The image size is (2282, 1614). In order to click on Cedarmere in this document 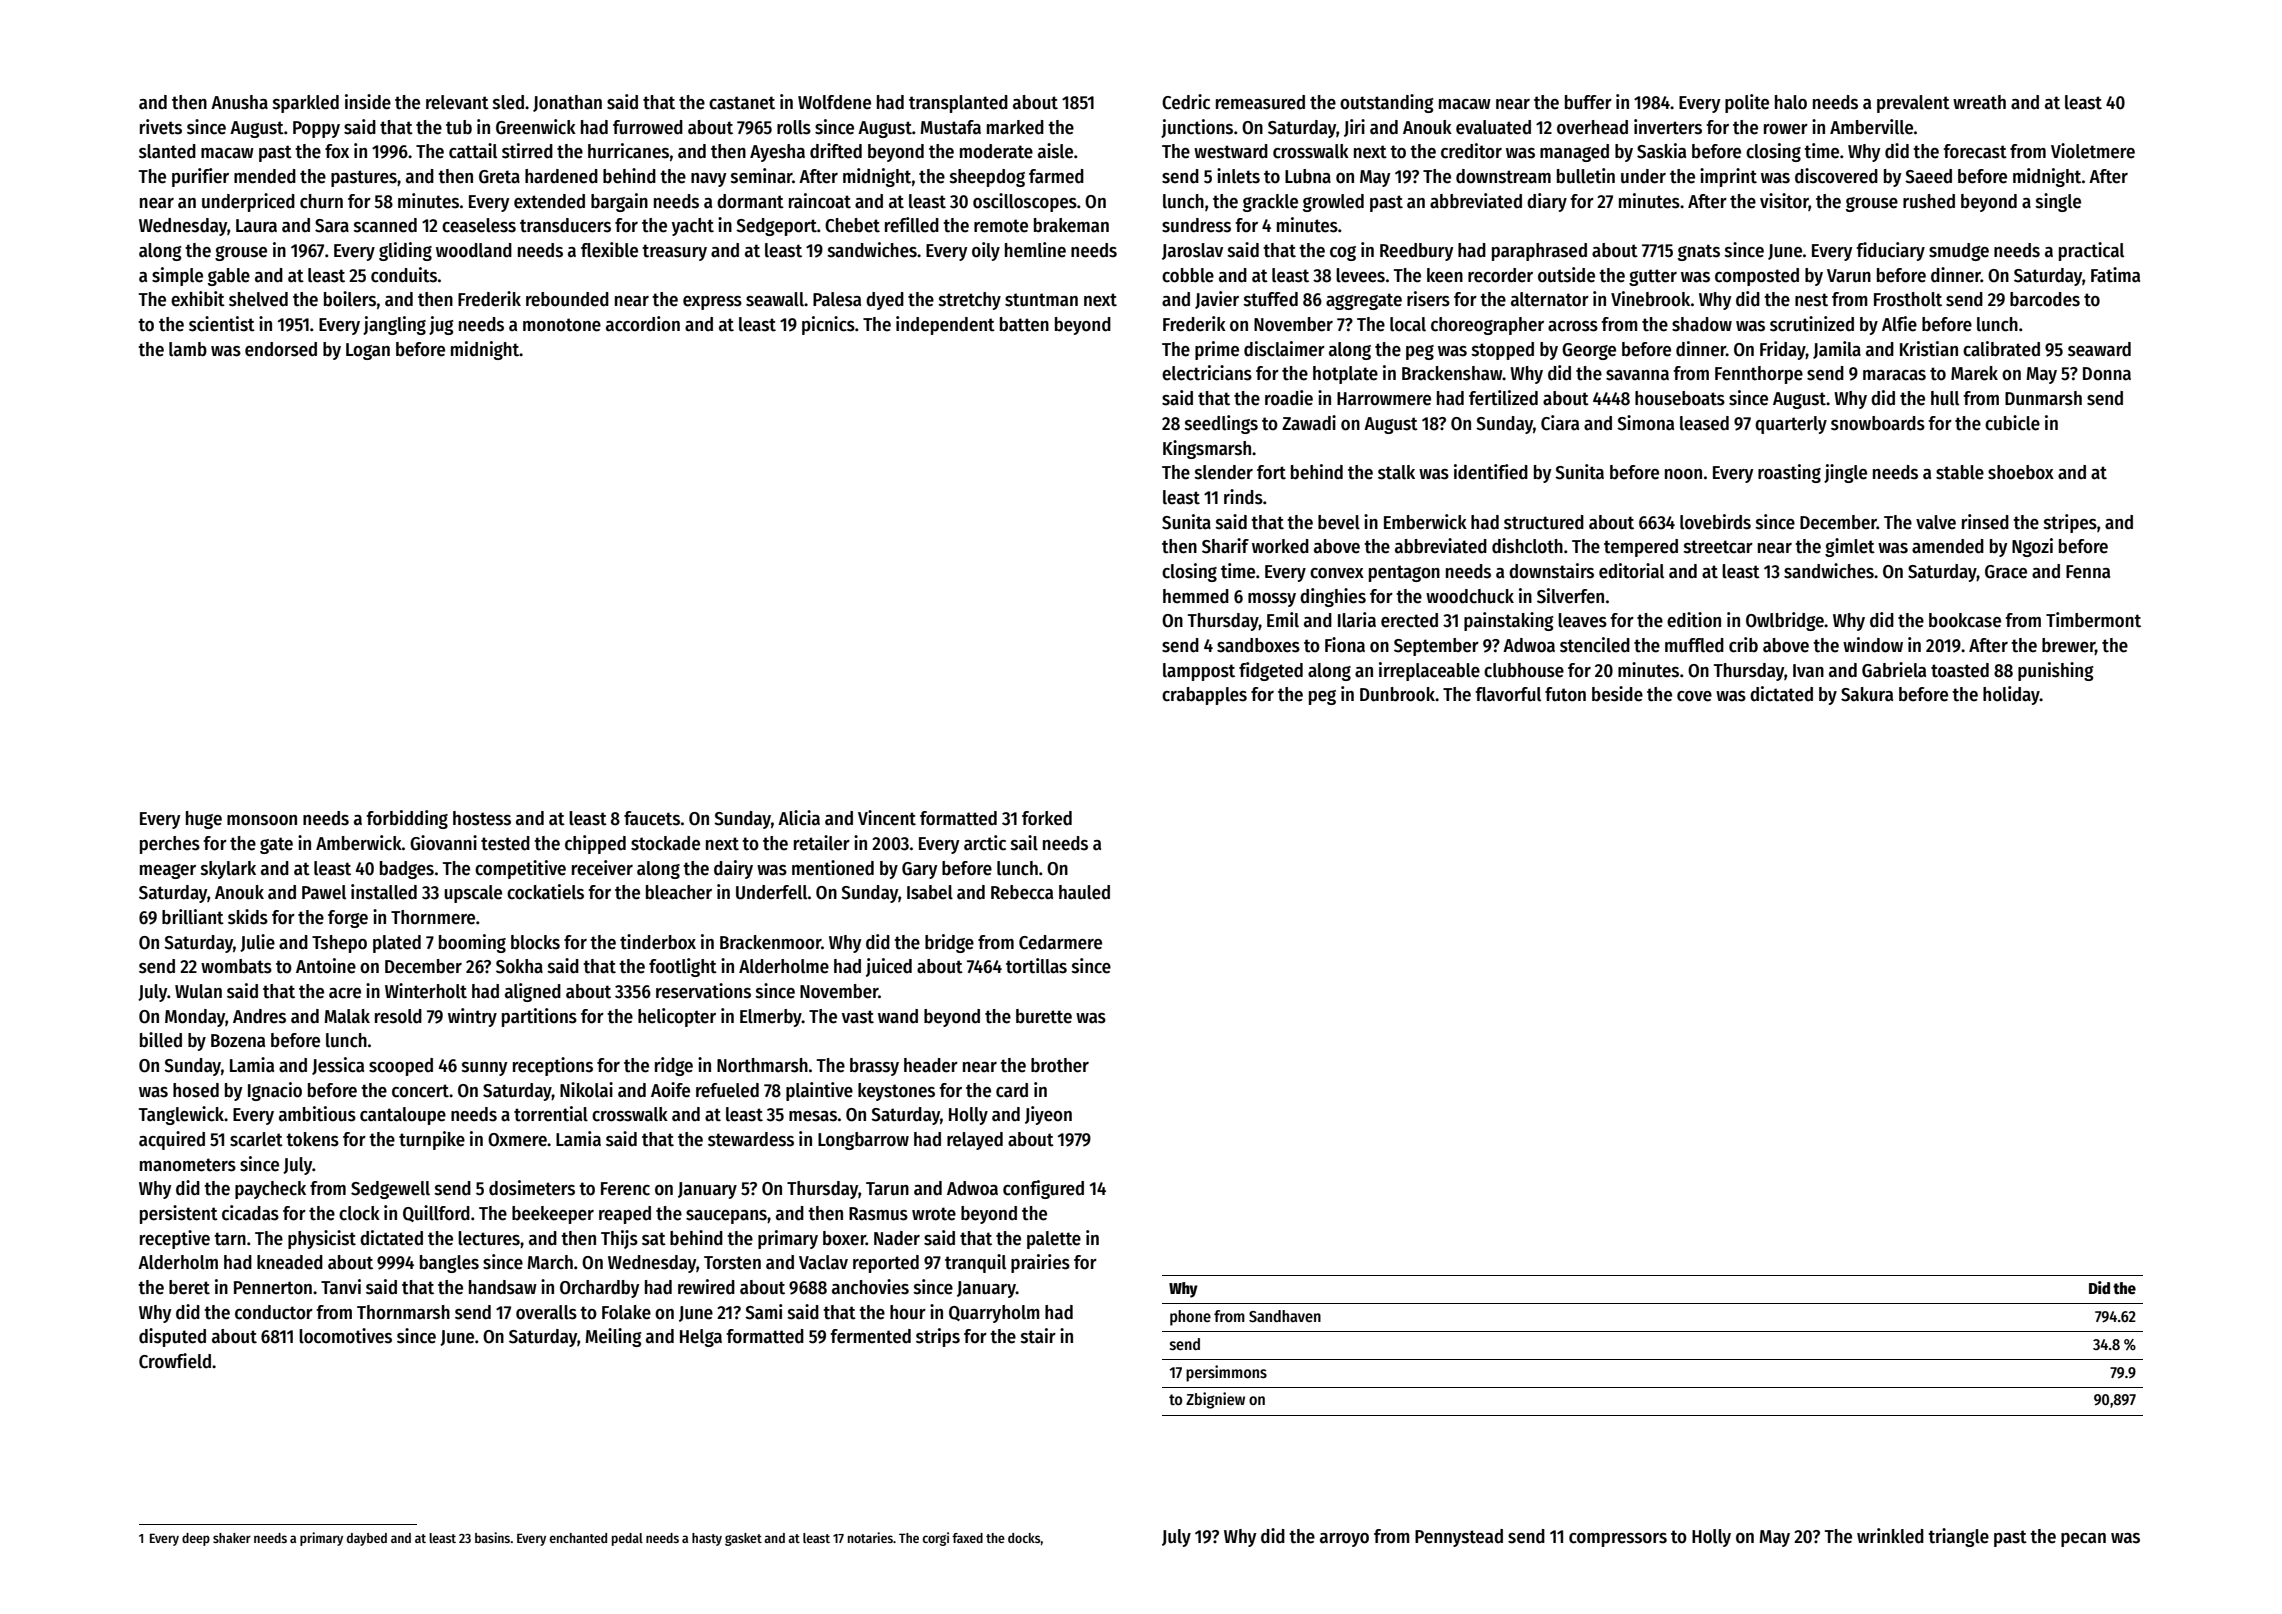, I will do `click(1060, 942)`.
